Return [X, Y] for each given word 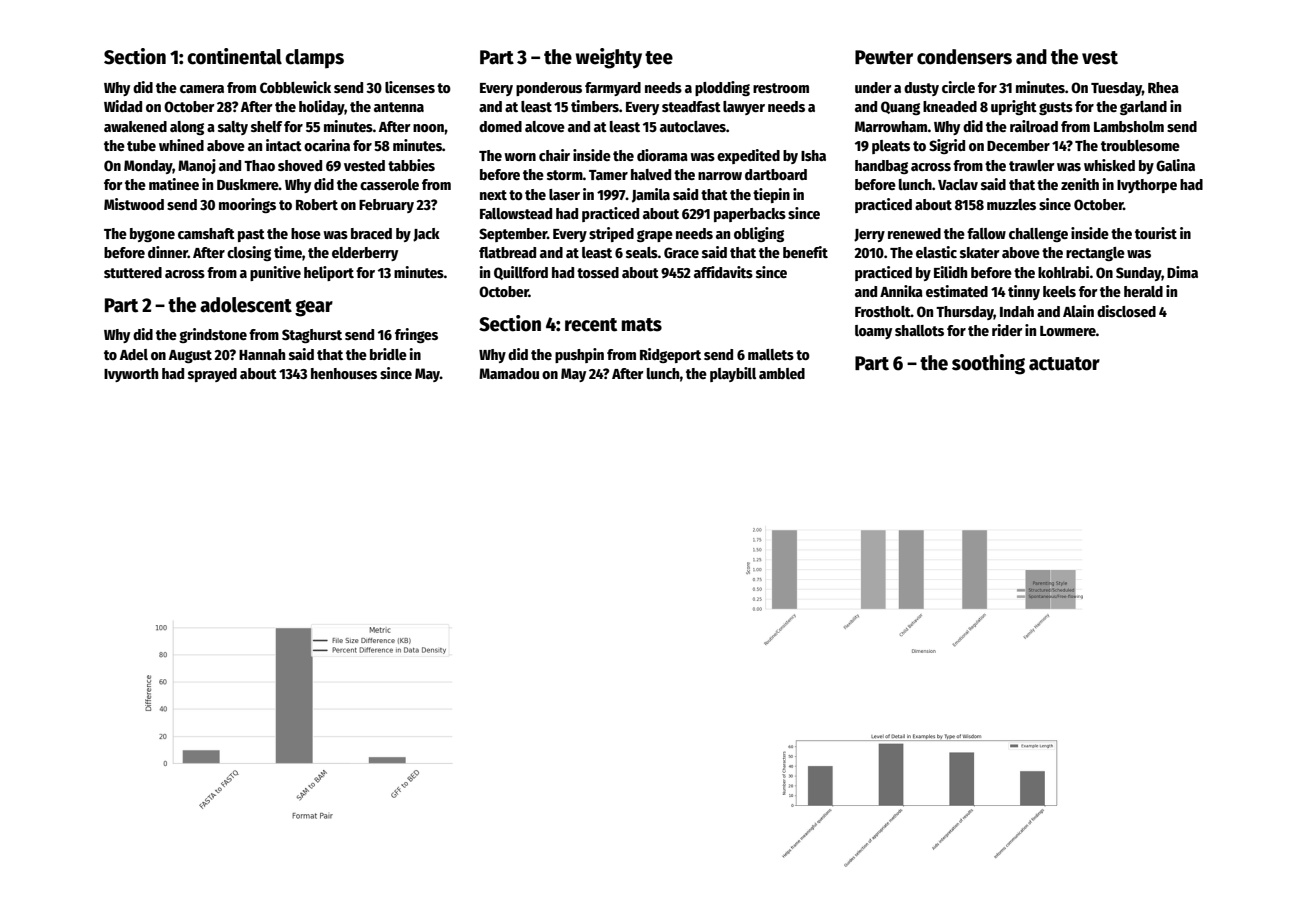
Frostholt [883, 311]
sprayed [212, 375]
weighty [609, 58]
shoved [300, 165]
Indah [1017, 311]
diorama [662, 155]
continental [234, 56]
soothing [988, 364]
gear [314, 308]
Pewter [884, 57]
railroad [1034, 126]
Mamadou [509, 373]
